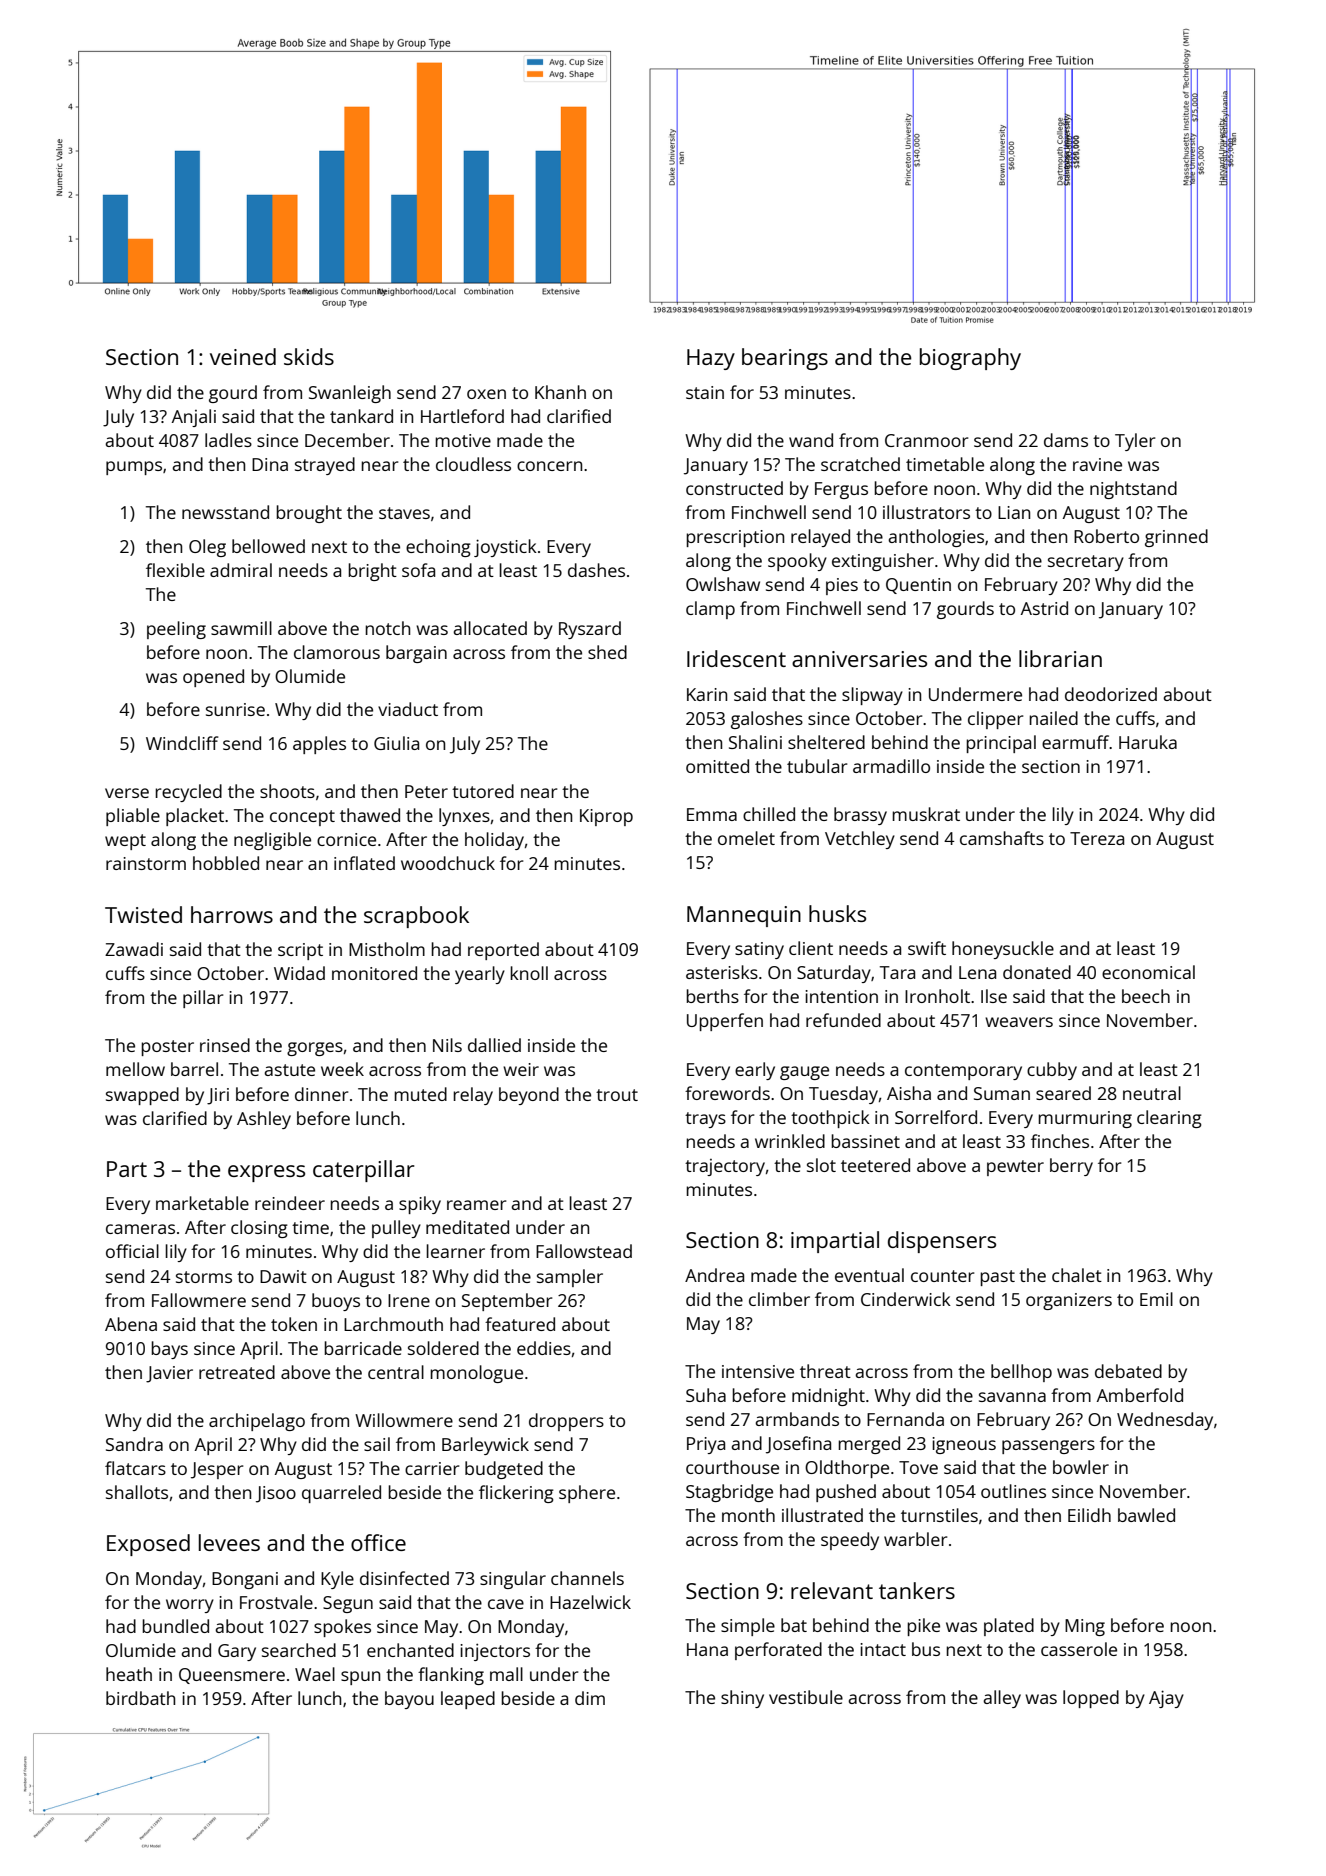  I want to click on spooky, so click(797, 562).
